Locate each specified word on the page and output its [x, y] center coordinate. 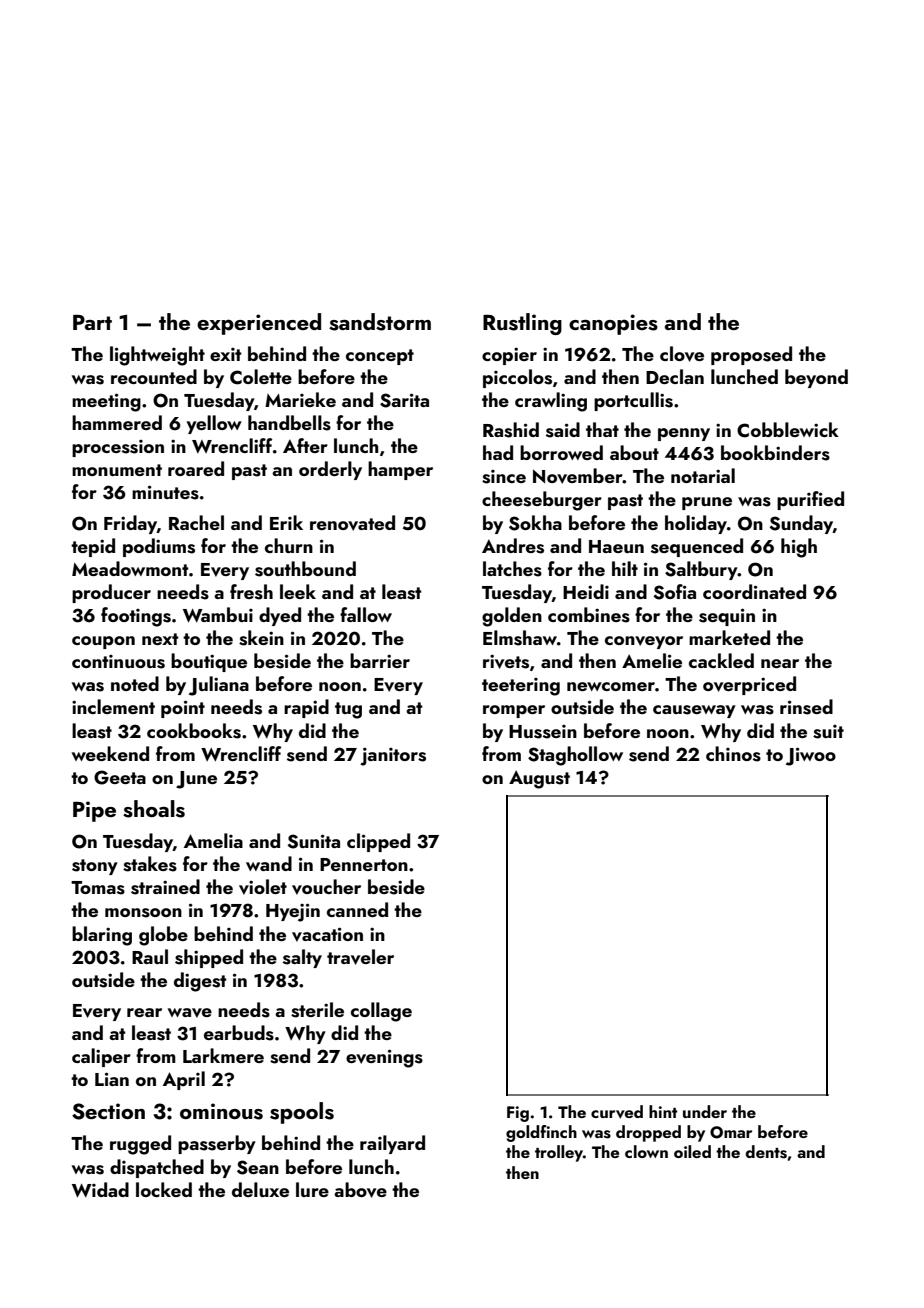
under [705, 1111]
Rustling [522, 324]
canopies [613, 324]
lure [312, 1189]
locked [164, 1189]
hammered [117, 422]
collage [381, 1012]
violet [263, 887]
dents [766, 1152]
